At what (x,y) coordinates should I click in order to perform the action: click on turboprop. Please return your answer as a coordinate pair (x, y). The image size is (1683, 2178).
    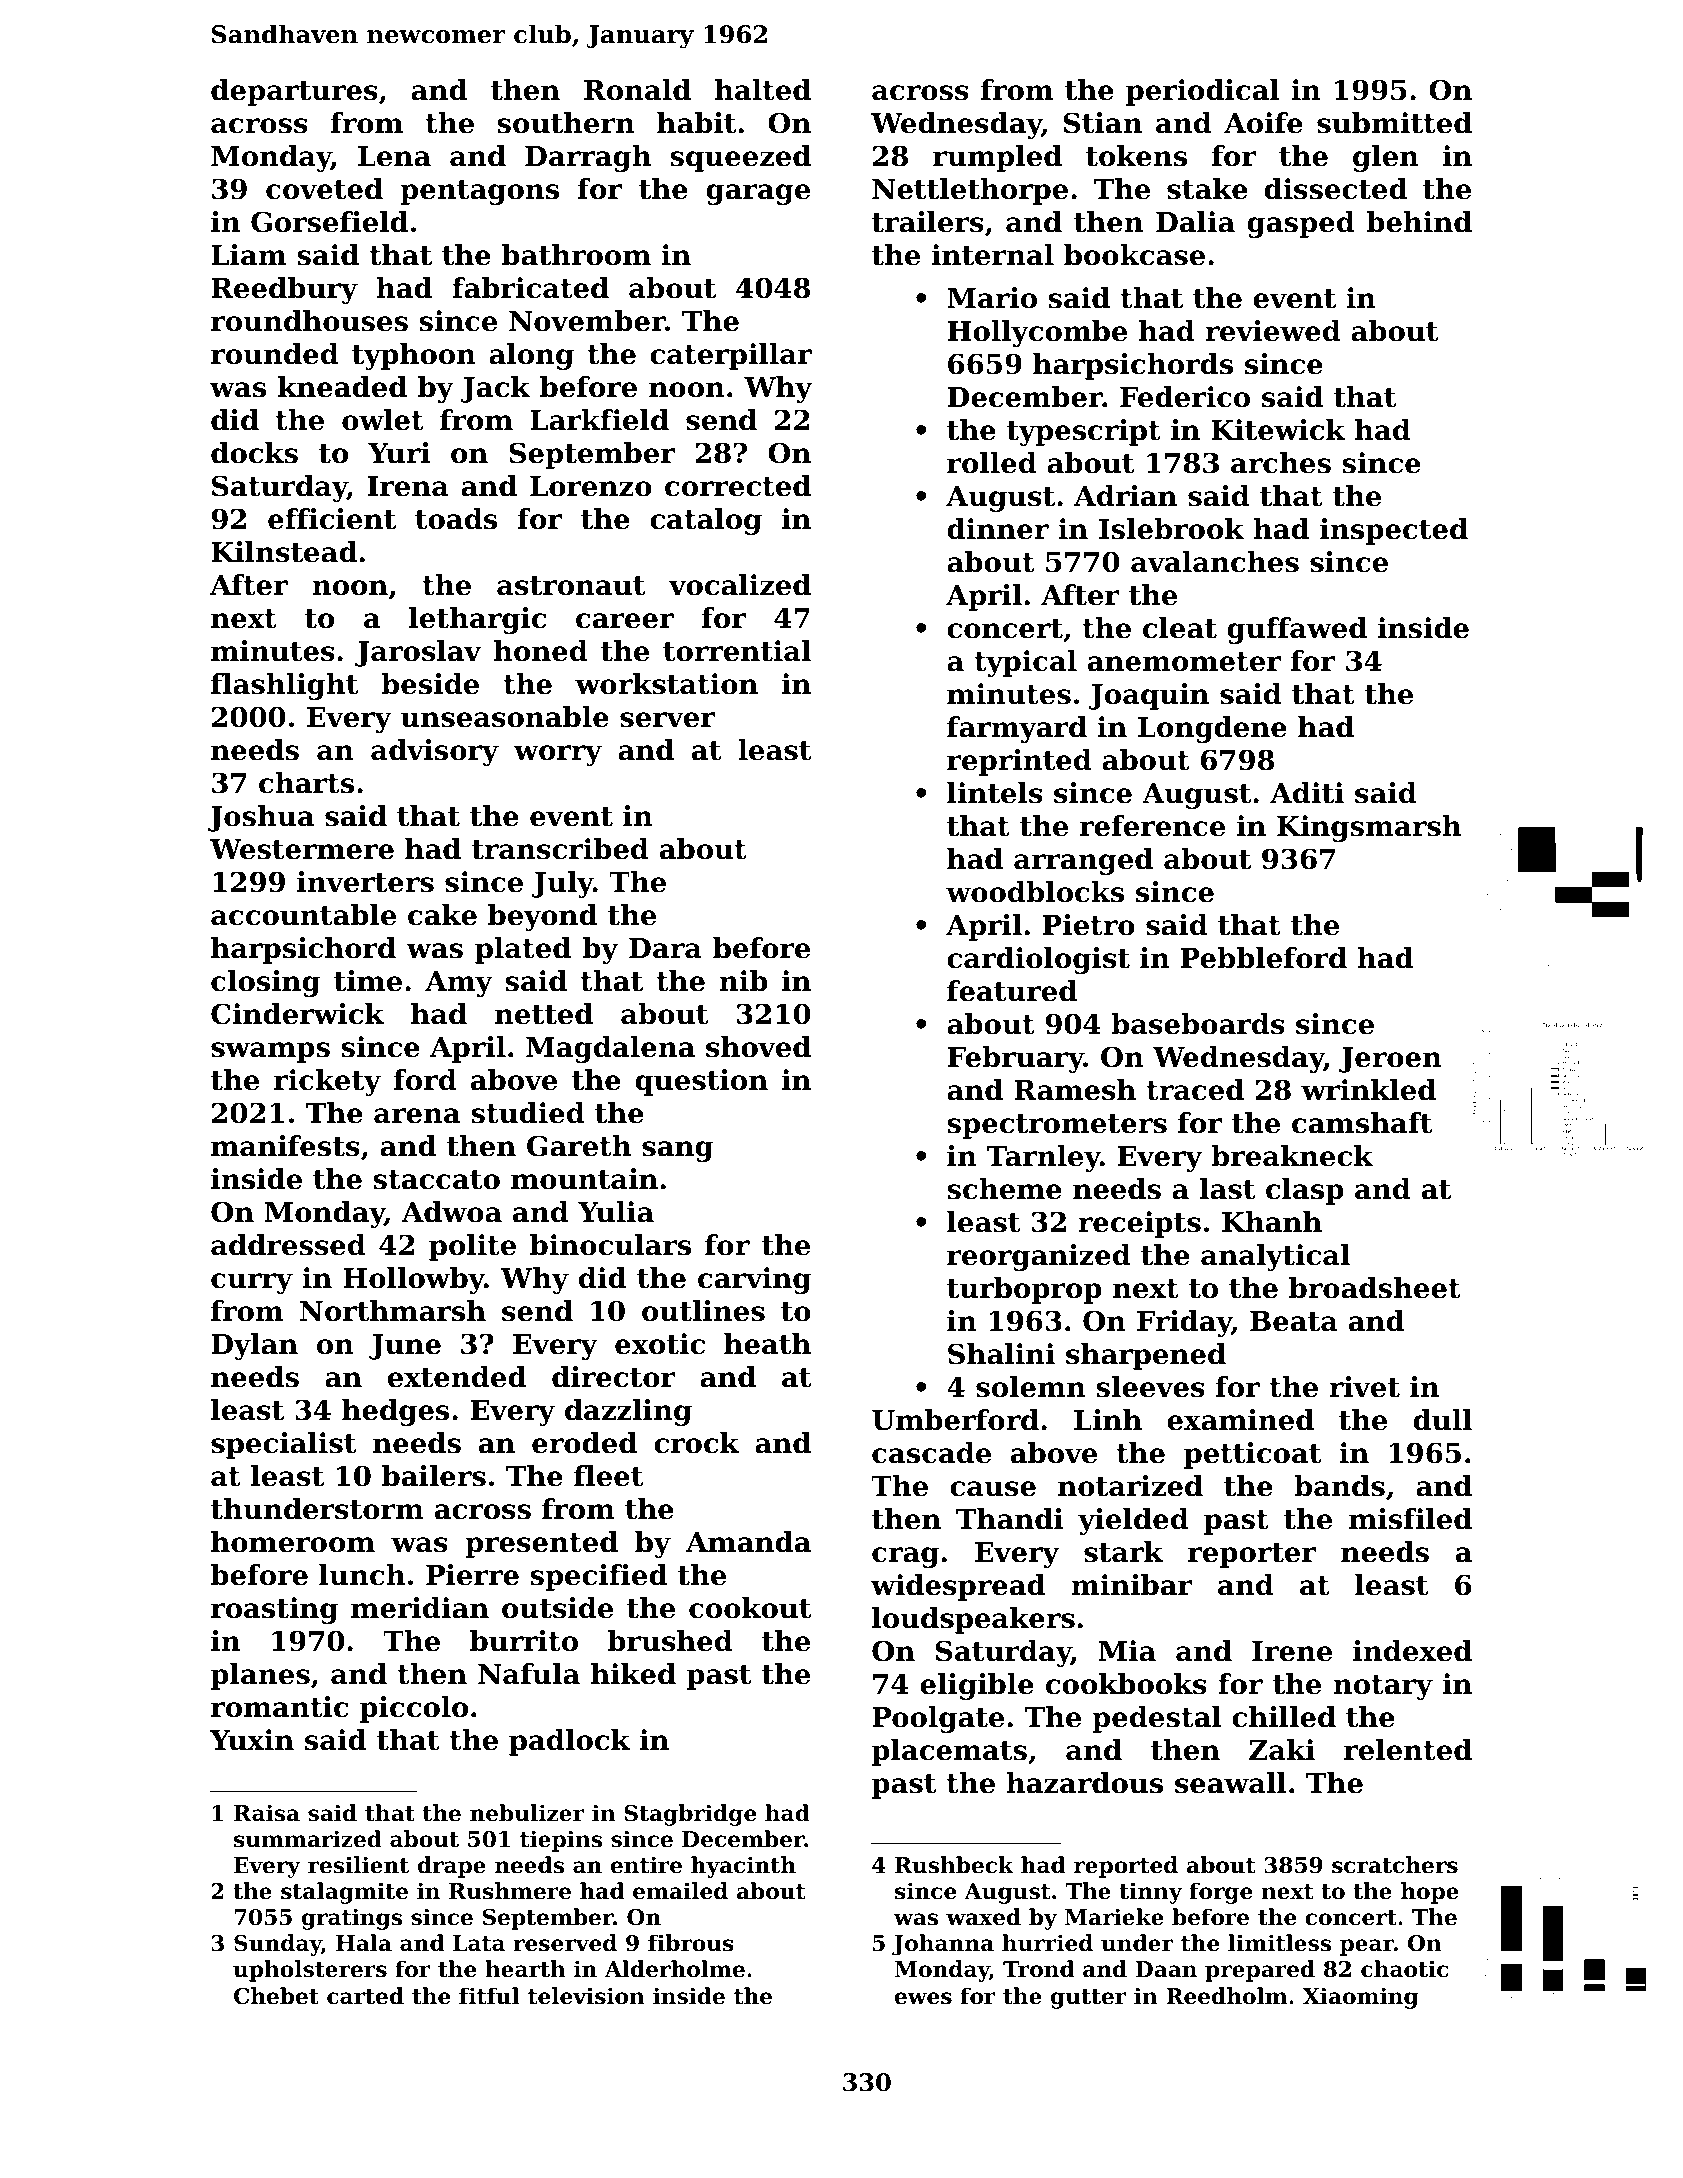
    Looking at the image, I should click on (1024, 1290).
